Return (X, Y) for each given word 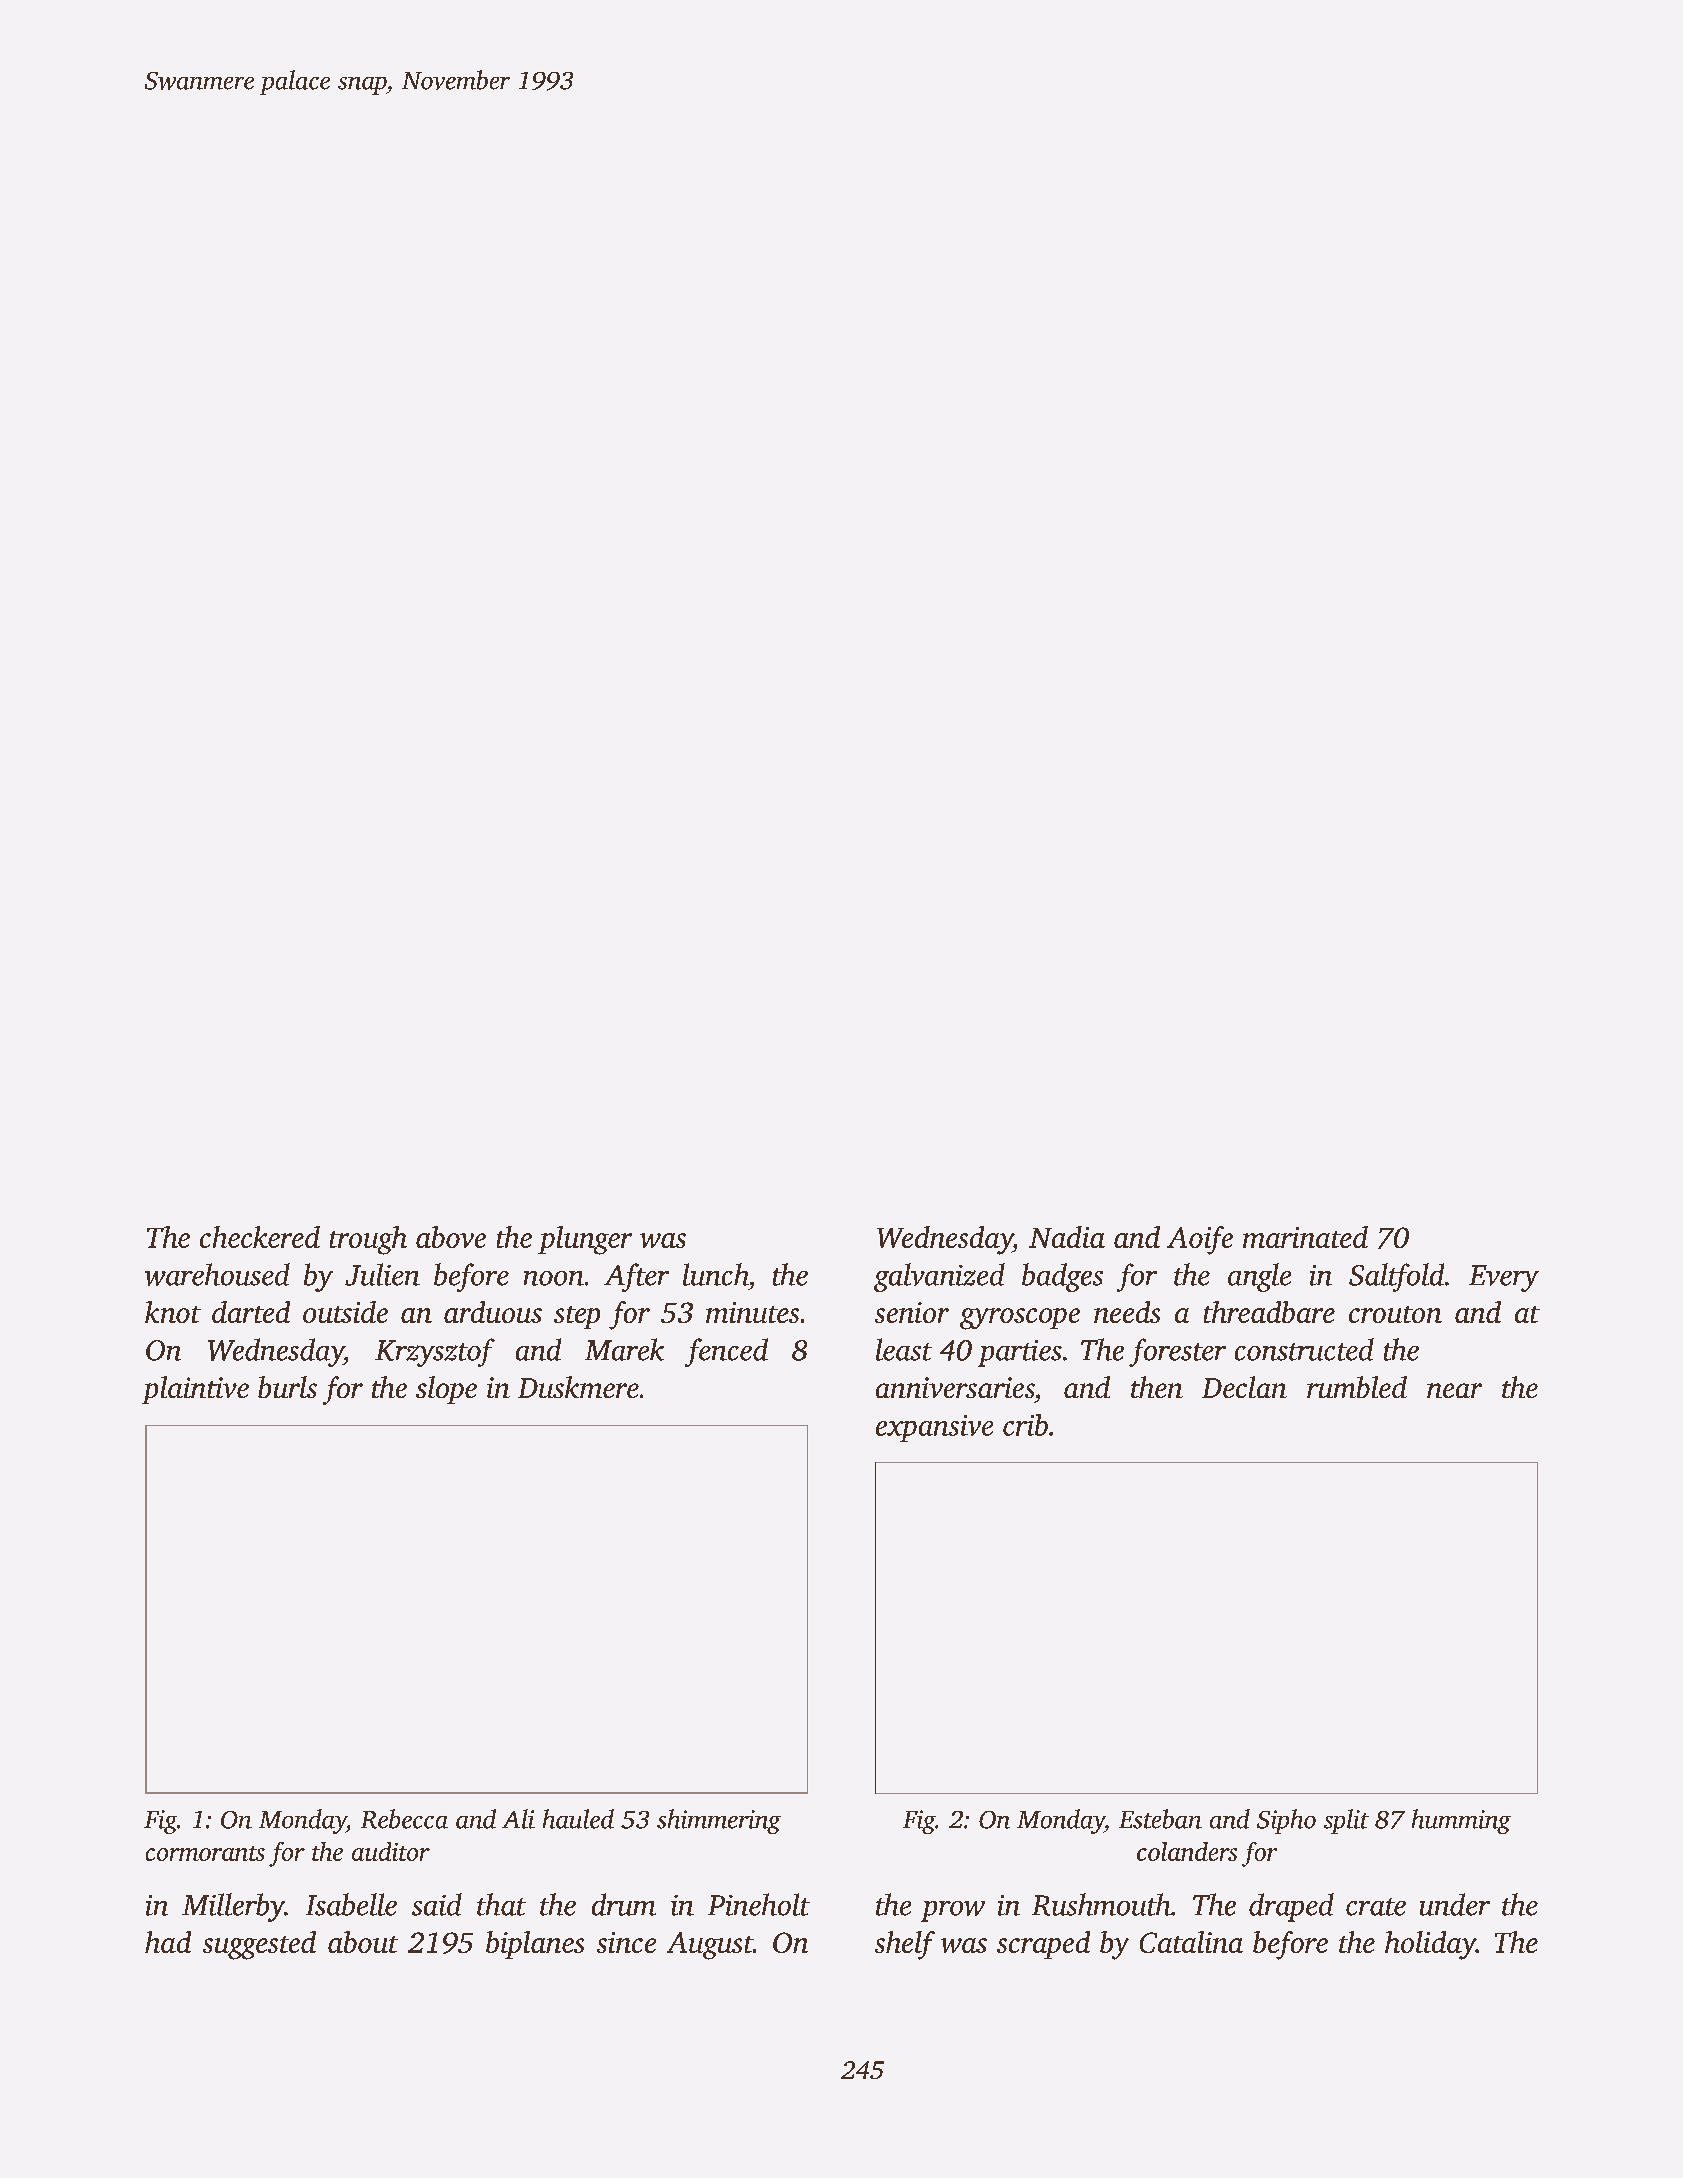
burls (287, 1387)
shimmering (719, 1821)
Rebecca (404, 1819)
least (904, 1349)
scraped (1043, 1945)
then (1157, 1387)
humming (1461, 1821)
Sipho (1286, 1821)
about (363, 1942)
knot (173, 1312)
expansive (934, 1428)
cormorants (205, 1853)
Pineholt (759, 1904)
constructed (1304, 1349)
